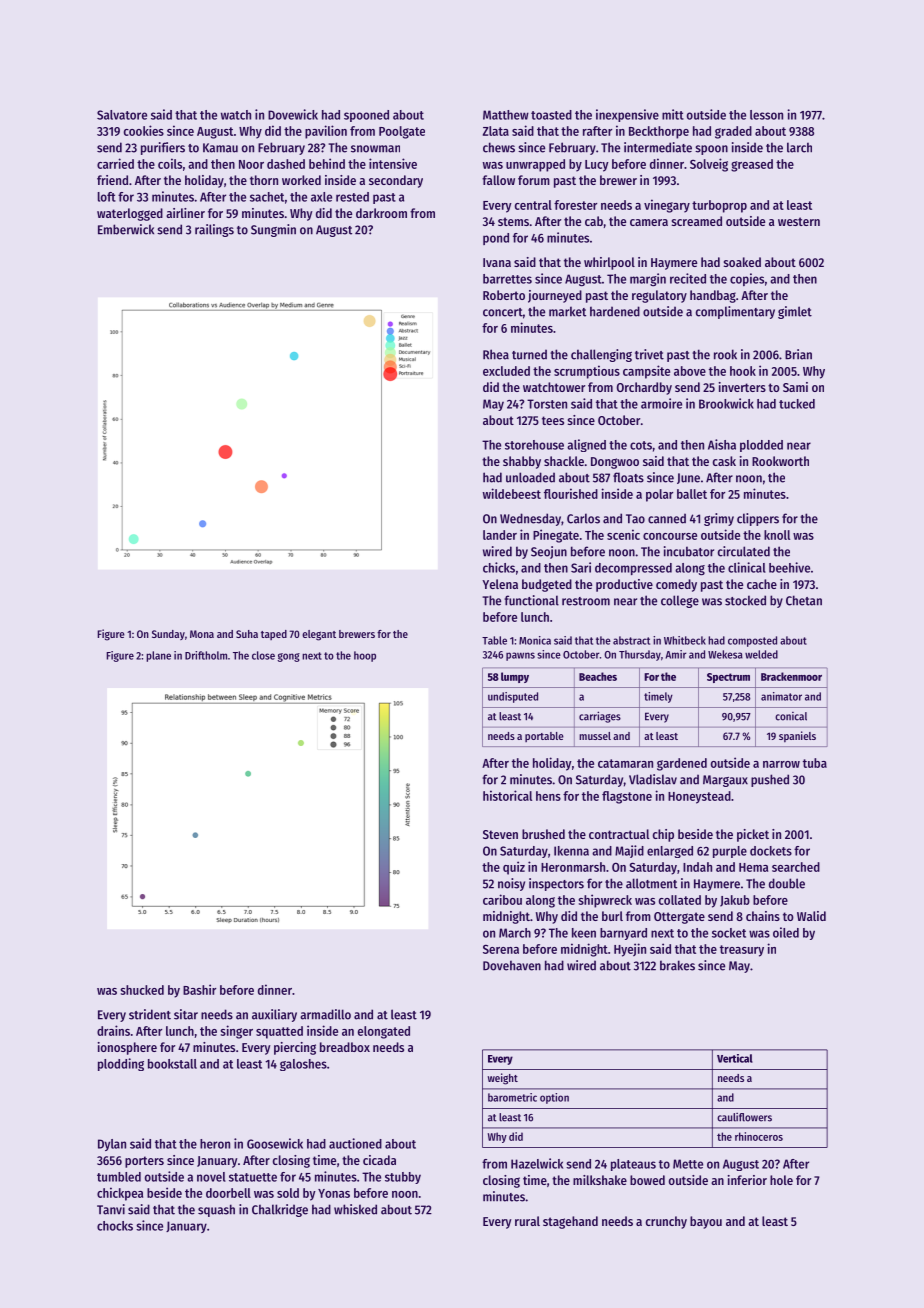  I want to click on plane, so click(158, 656).
